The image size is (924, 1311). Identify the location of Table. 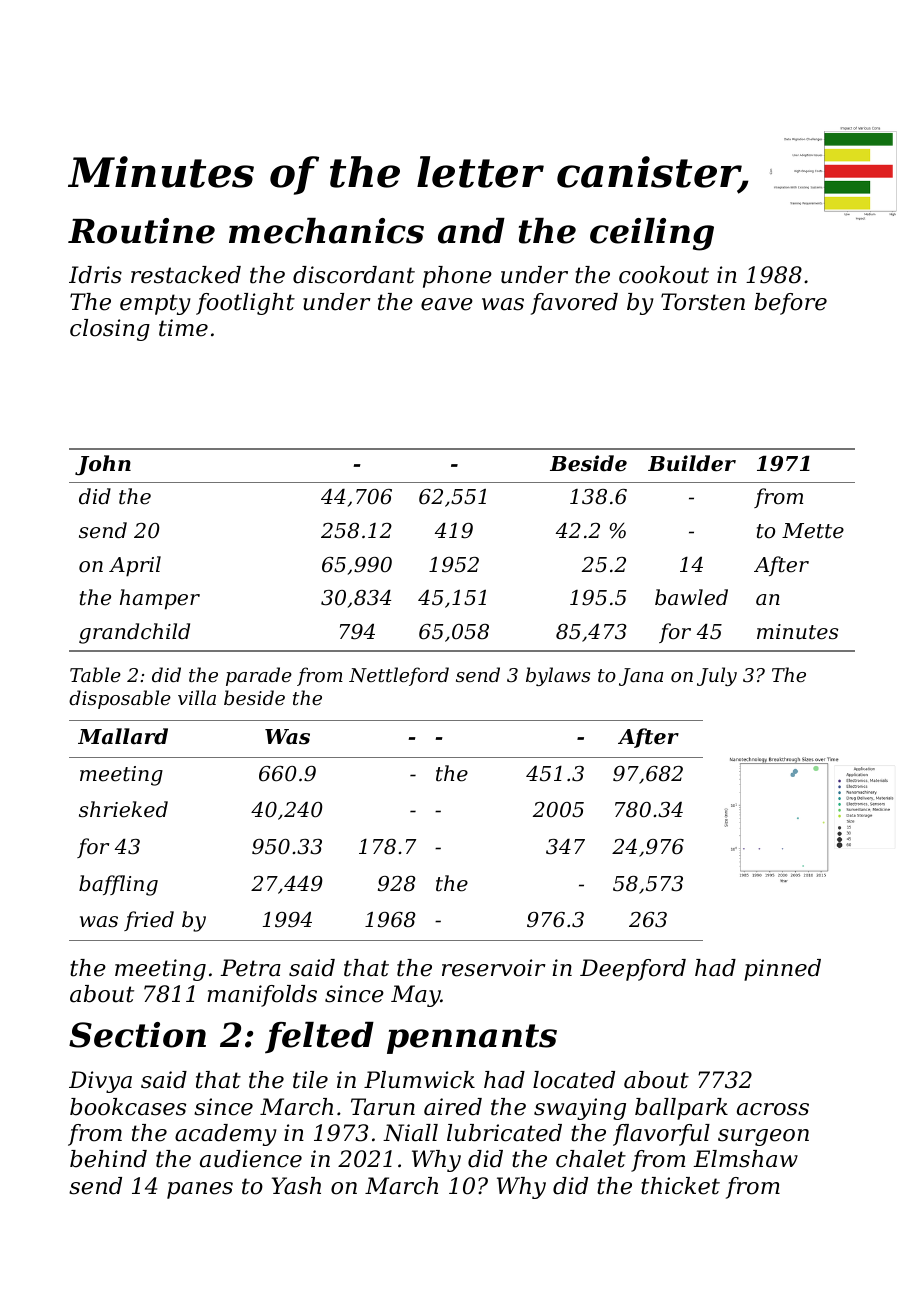
(95, 674).
